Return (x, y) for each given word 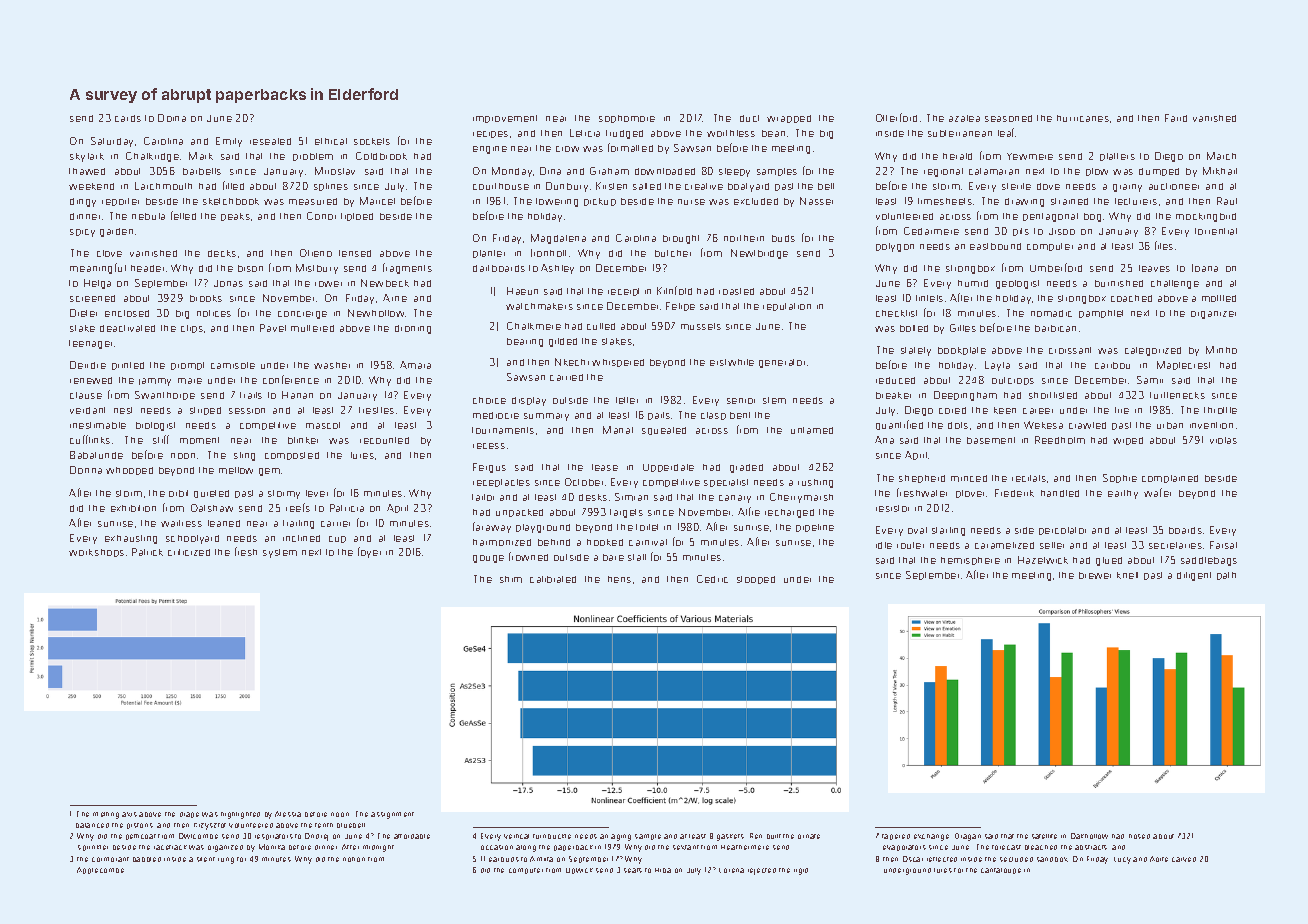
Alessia (288, 814)
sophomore (627, 119)
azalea (964, 118)
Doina (172, 118)
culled (601, 326)
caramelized (1004, 545)
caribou (1112, 365)
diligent (1194, 576)
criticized (189, 552)
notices (214, 313)
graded (746, 468)
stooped (756, 580)
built (774, 836)
